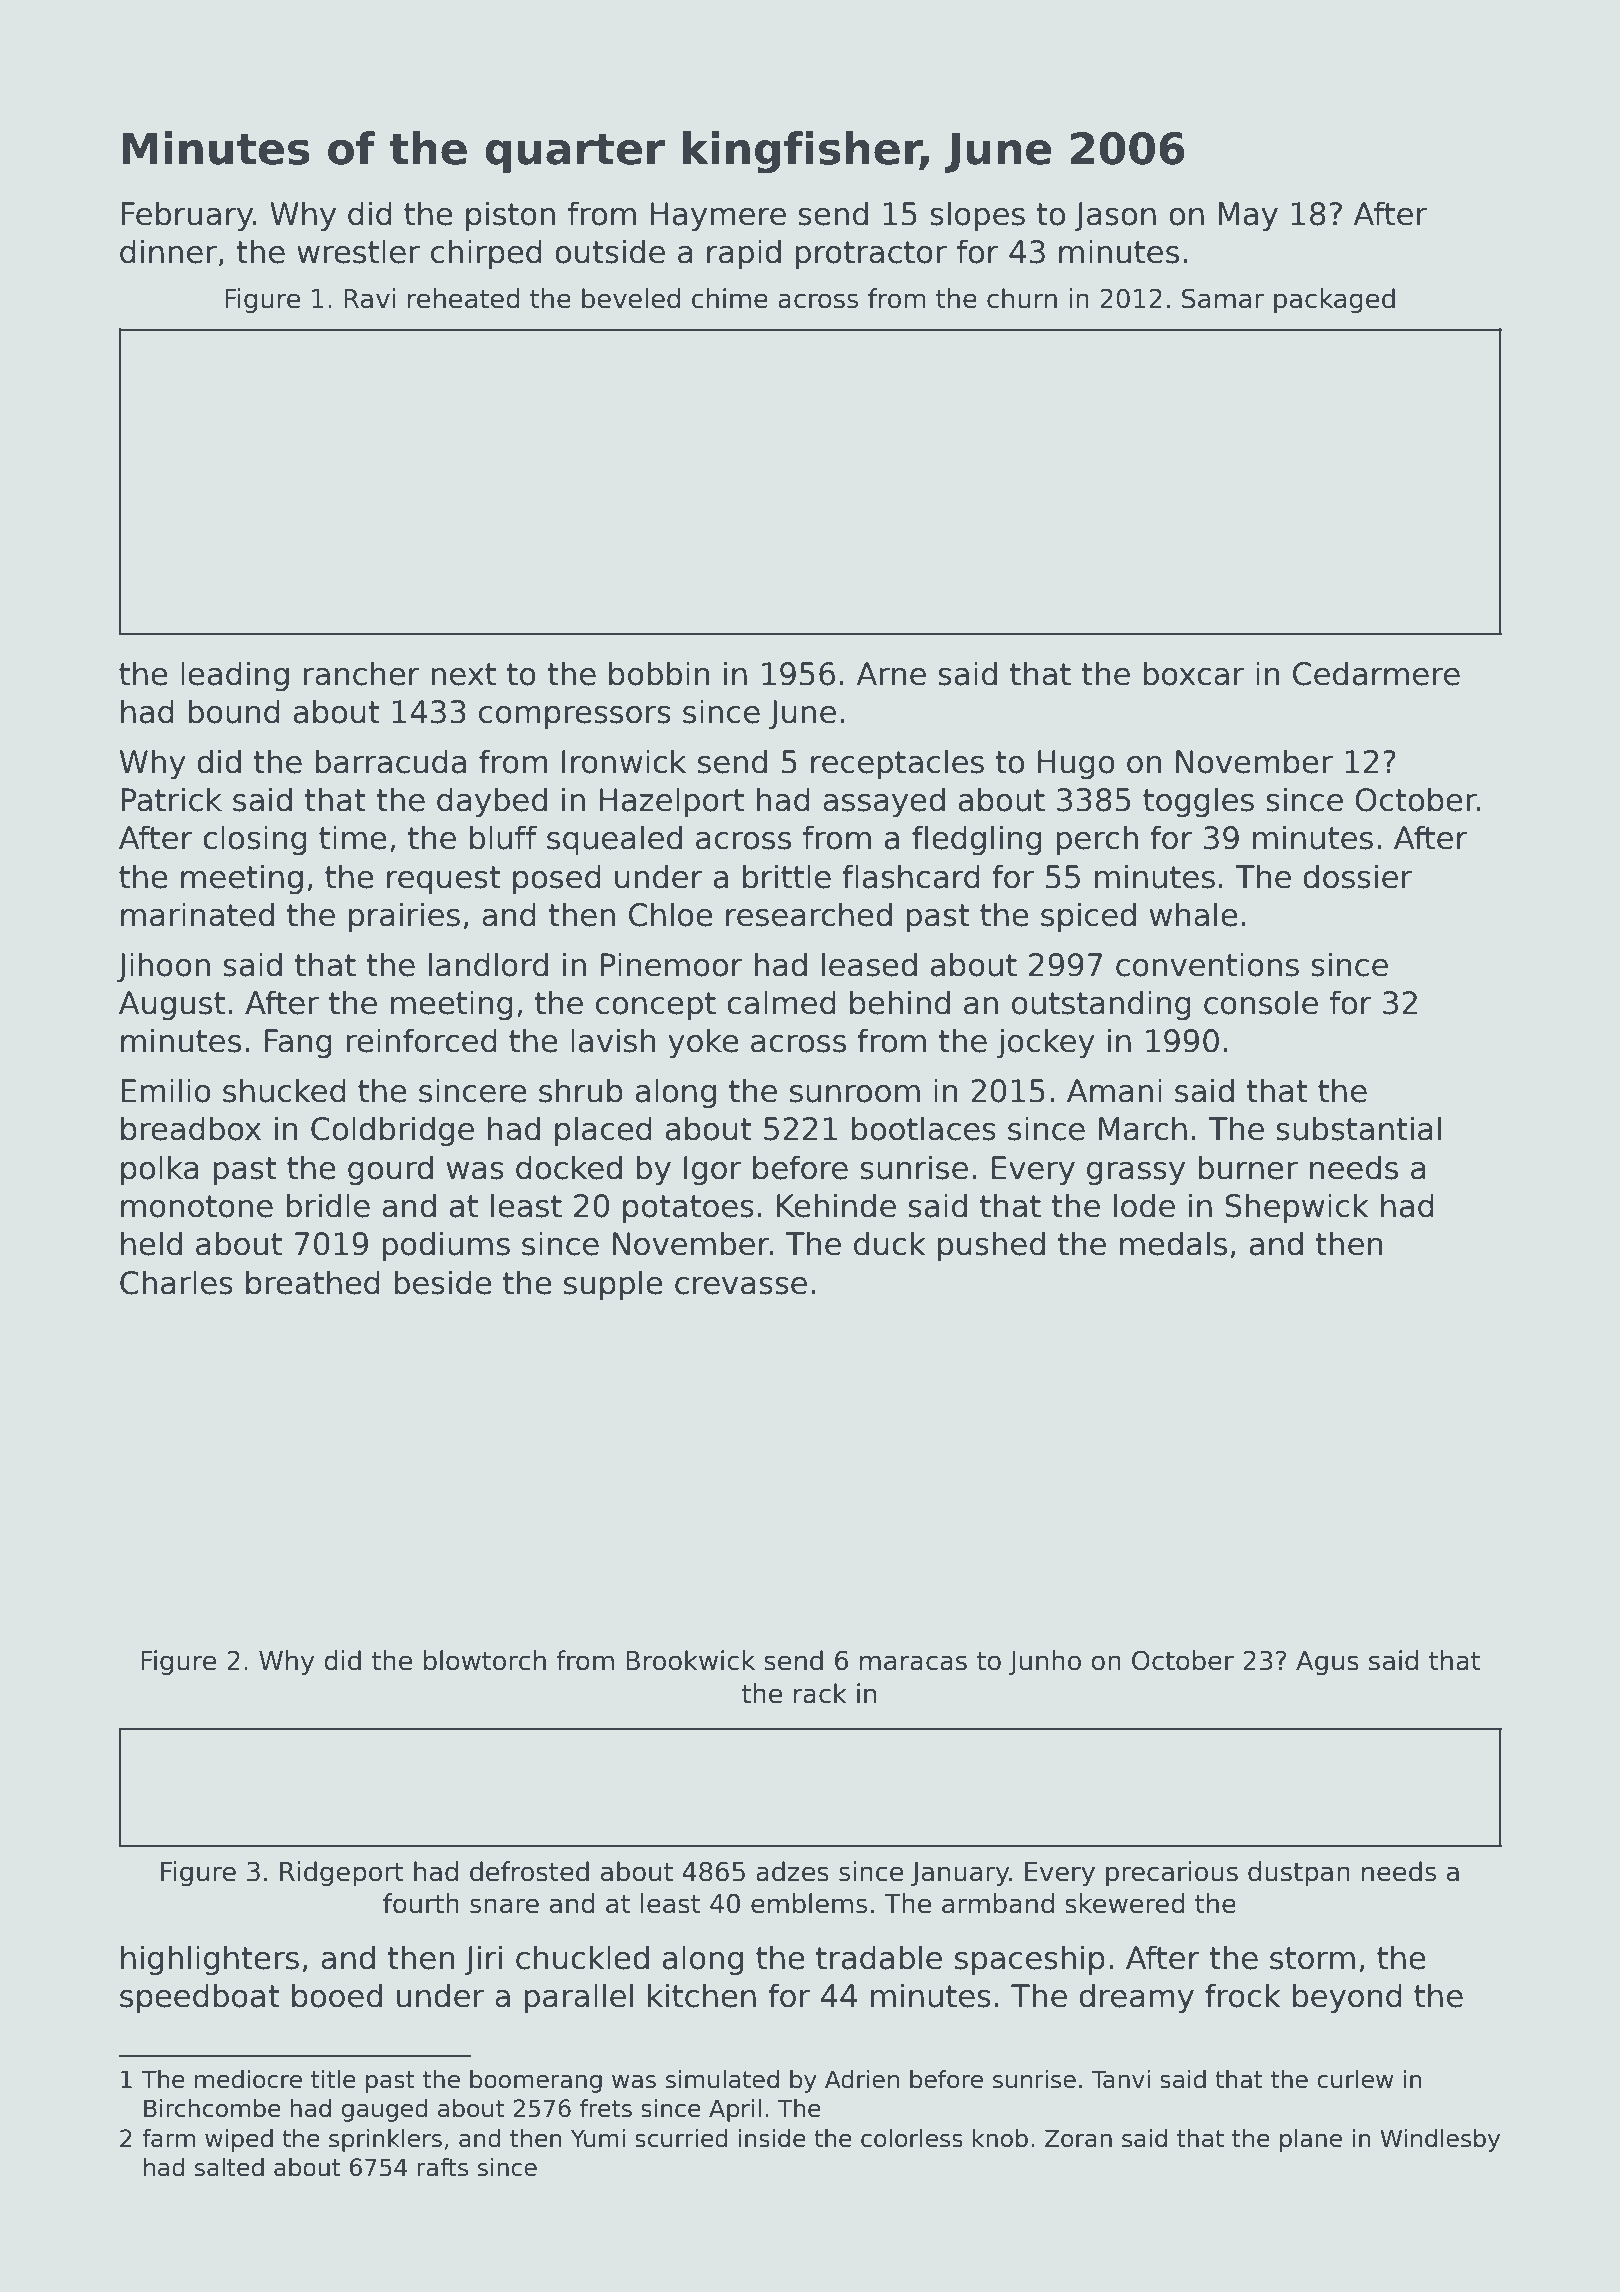 The image size is (1620, 2292). What do you see at coordinates (333, 2079) in the screenshot?
I see `title` at bounding box center [333, 2079].
